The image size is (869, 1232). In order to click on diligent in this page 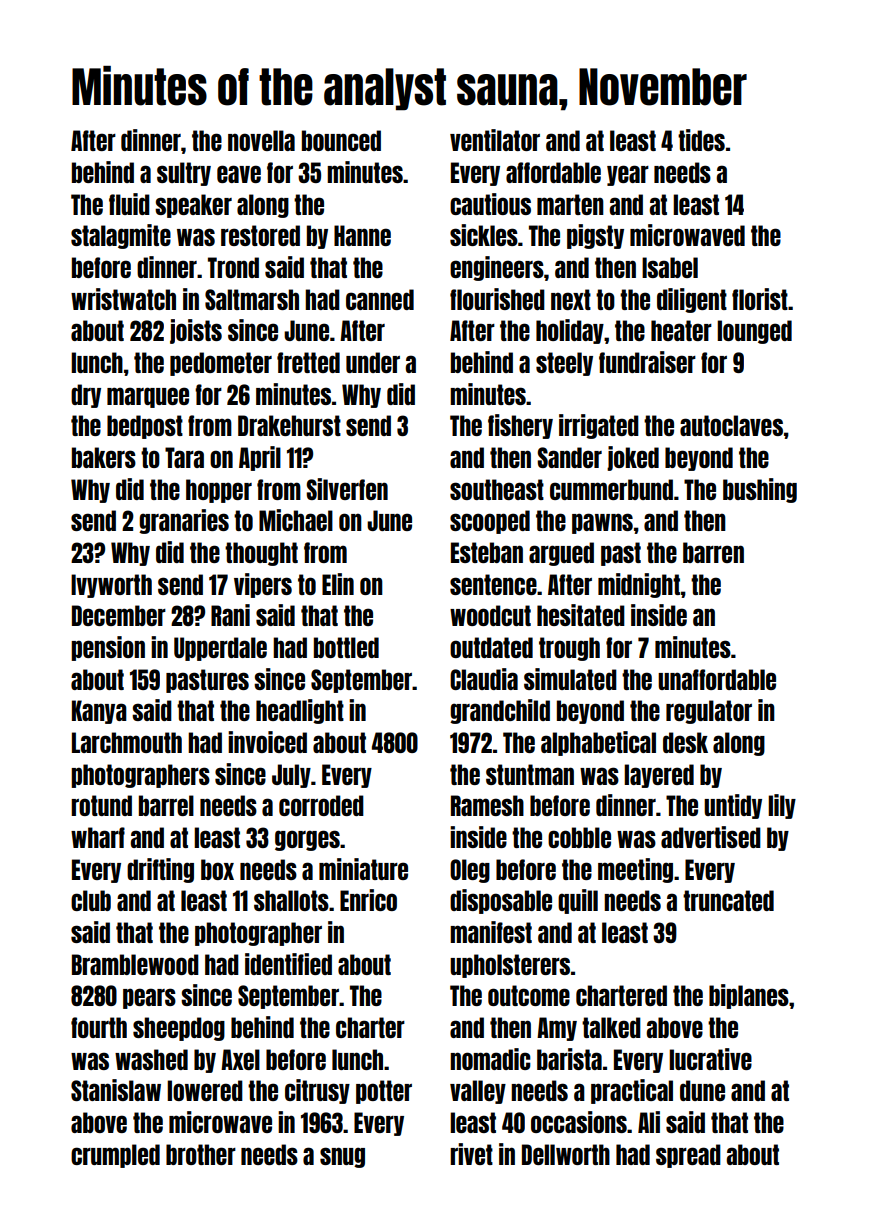, I will do `click(692, 300)`.
